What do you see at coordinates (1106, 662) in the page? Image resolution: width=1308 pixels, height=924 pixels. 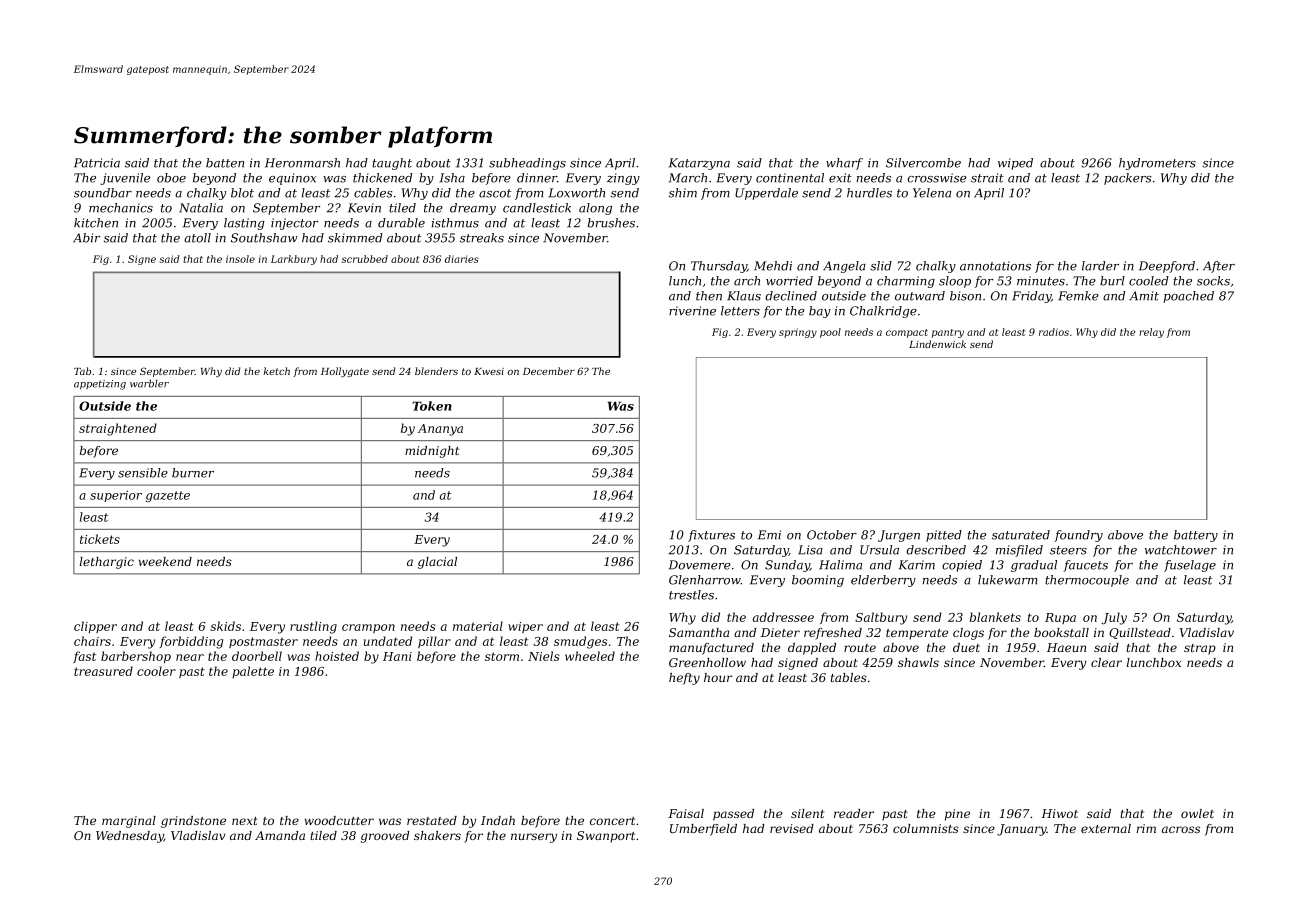 I see `clear` at bounding box center [1106, 662].
